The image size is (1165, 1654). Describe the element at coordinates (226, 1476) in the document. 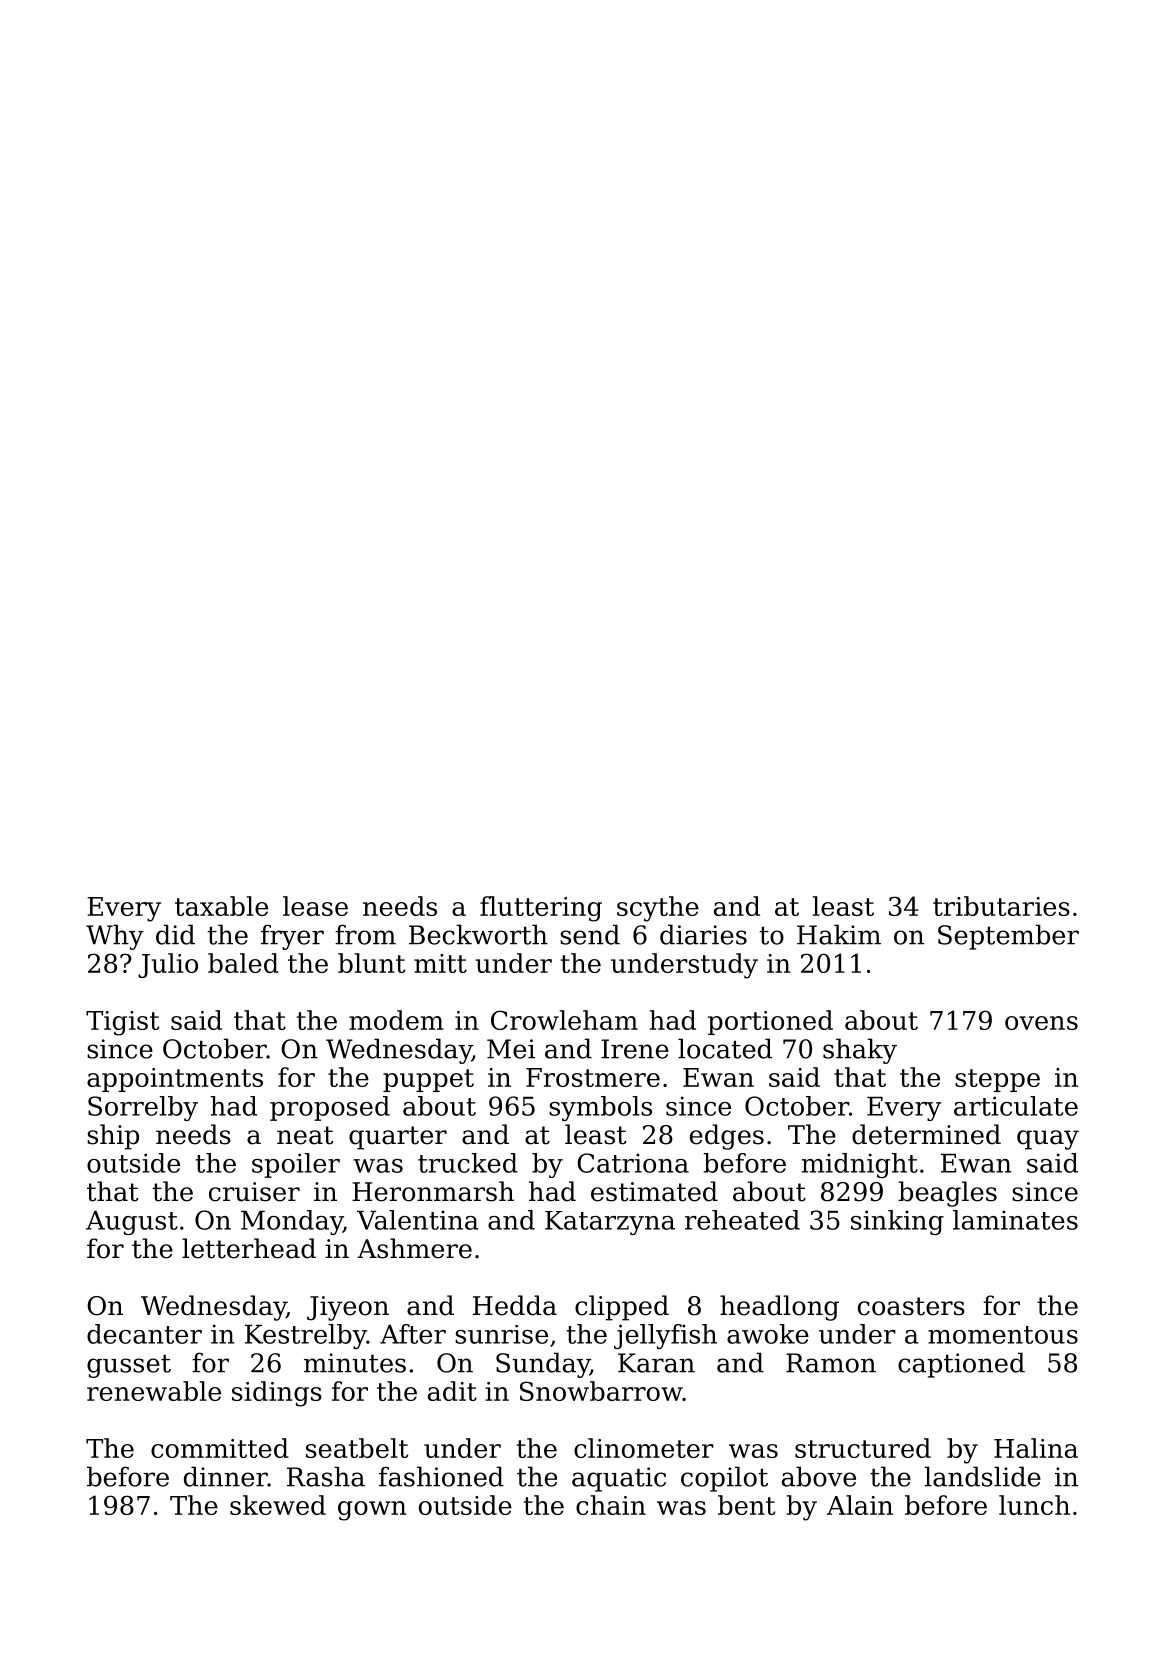

I see `dinner` at that location.
